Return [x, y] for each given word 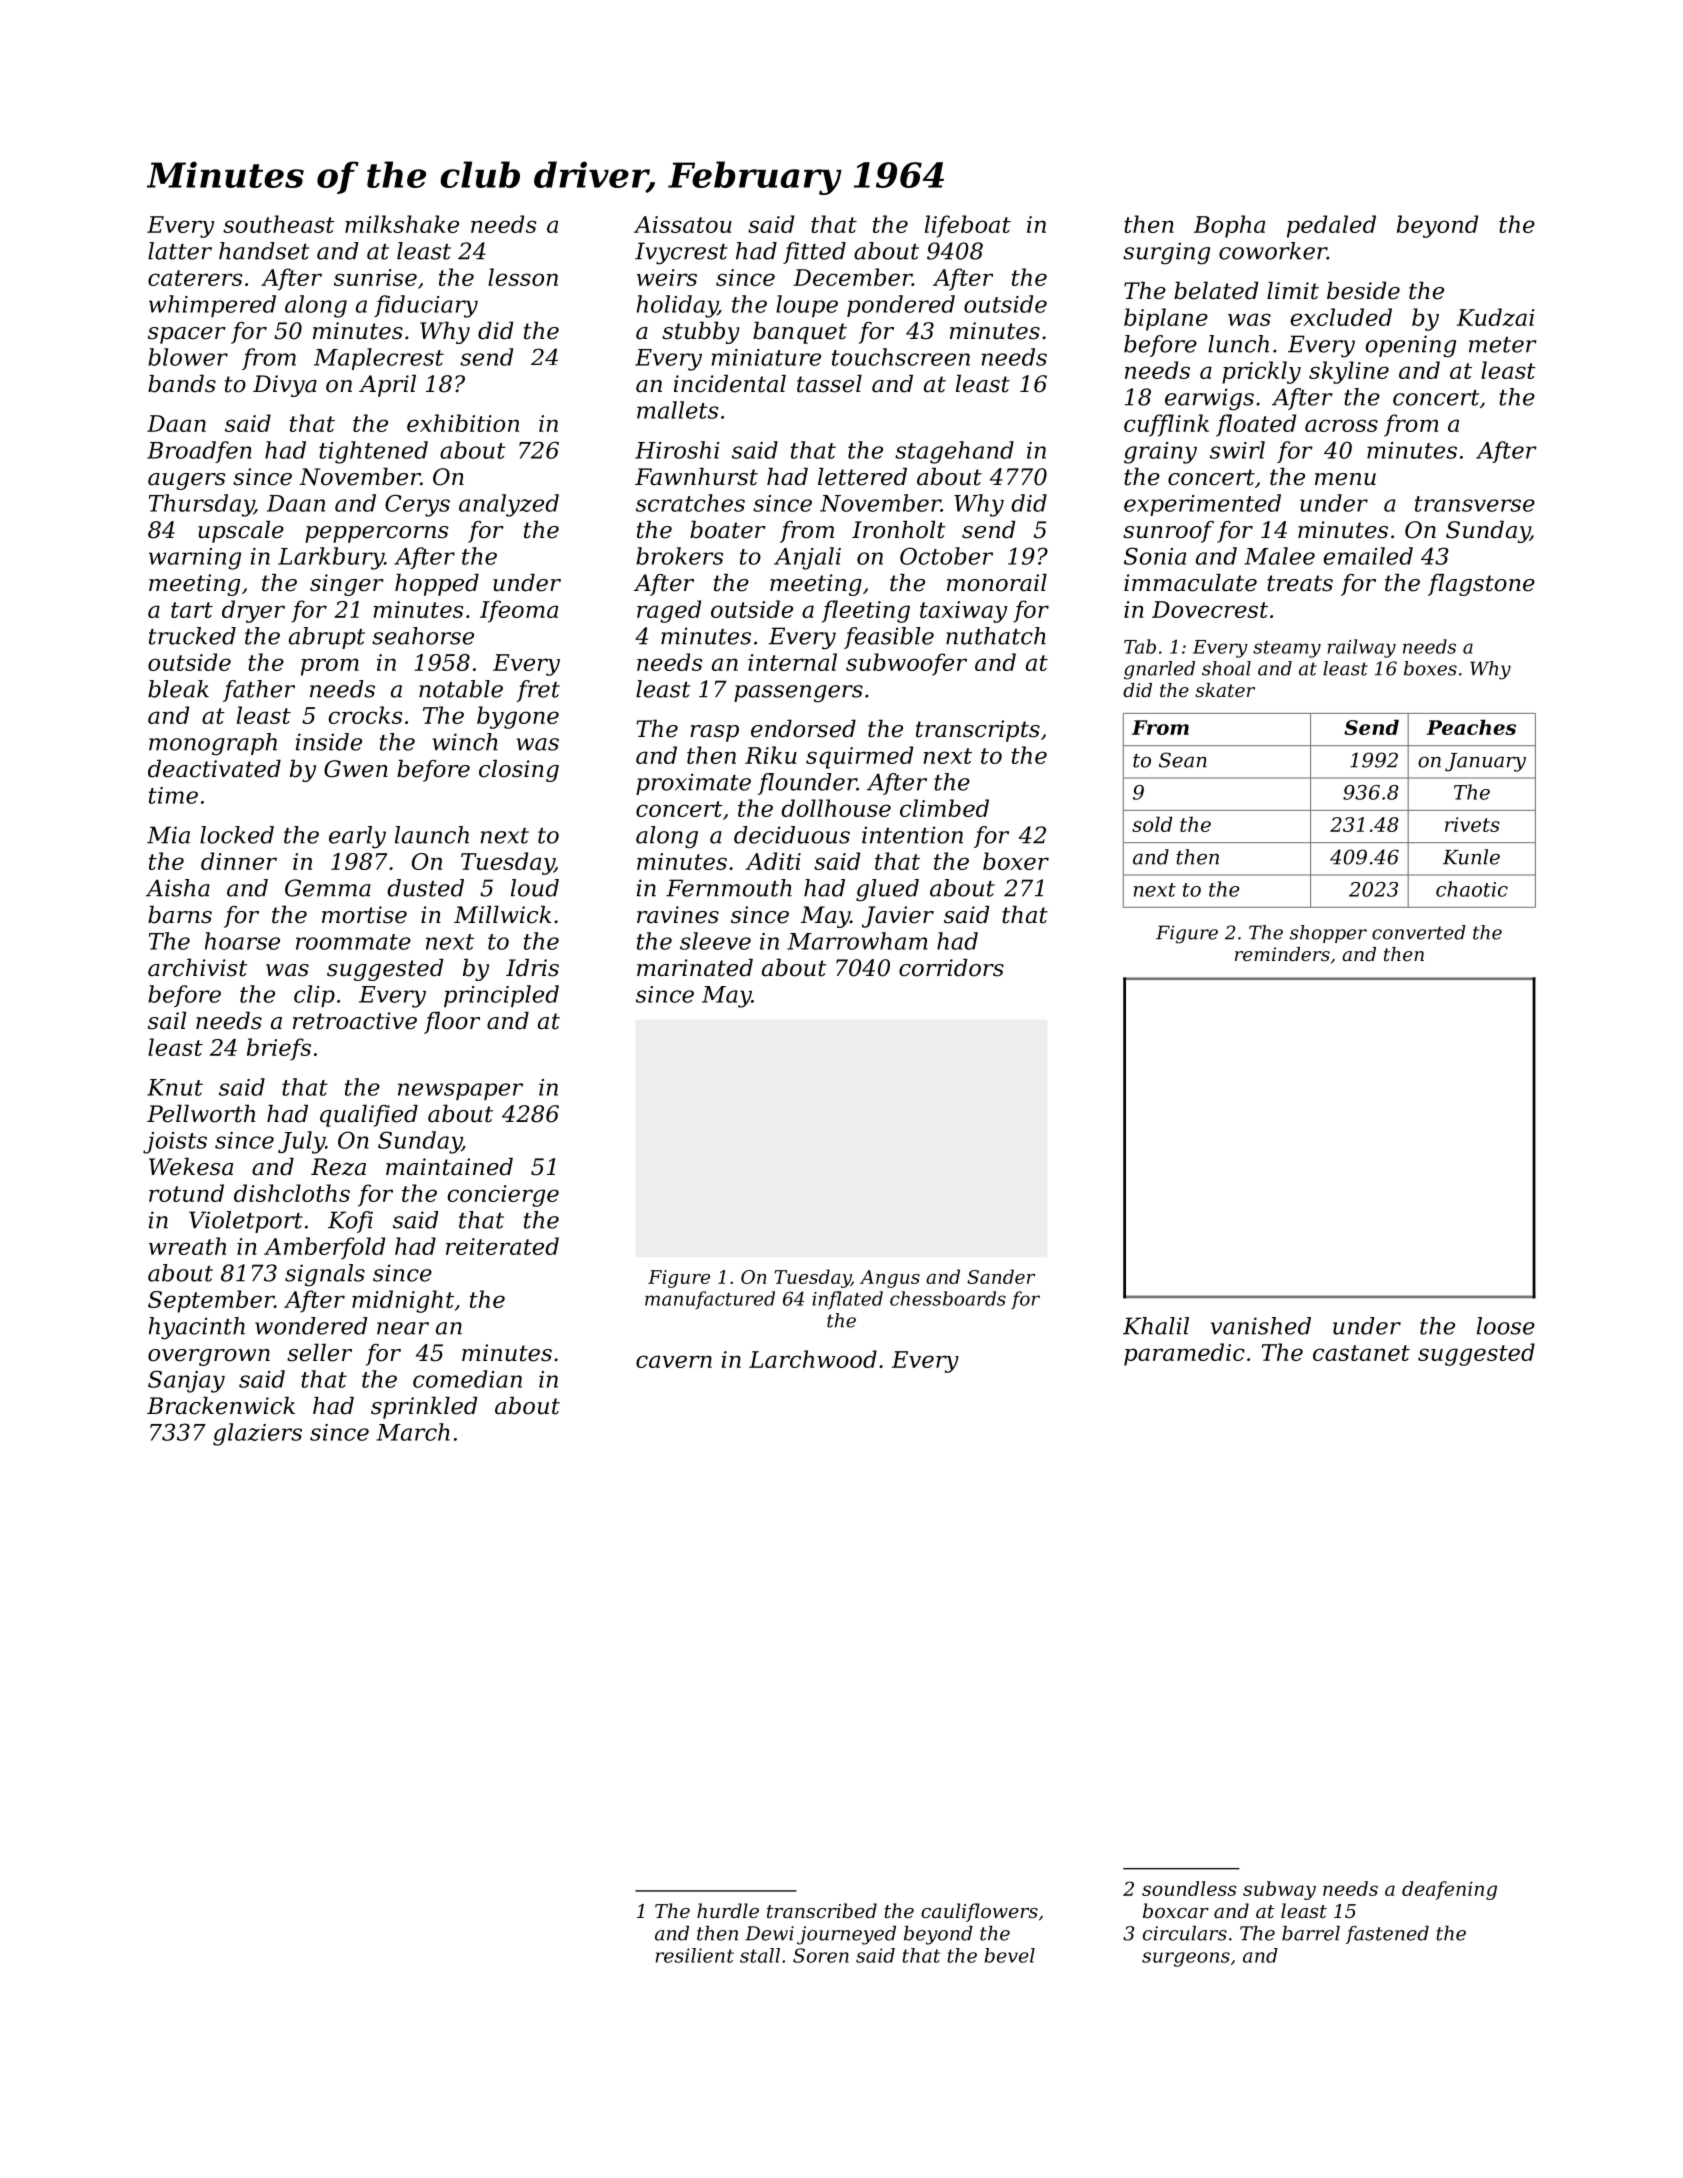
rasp [714, 733]
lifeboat [968, 226]
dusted [425, 888]
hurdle [728, 1910]
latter [180, 251]
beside [1363, 291]
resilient [695, 1955]
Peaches [1471, 727]
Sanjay [186, 1381]
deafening [1449, 1890]
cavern [674, 1361]
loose [1506, 1326]
